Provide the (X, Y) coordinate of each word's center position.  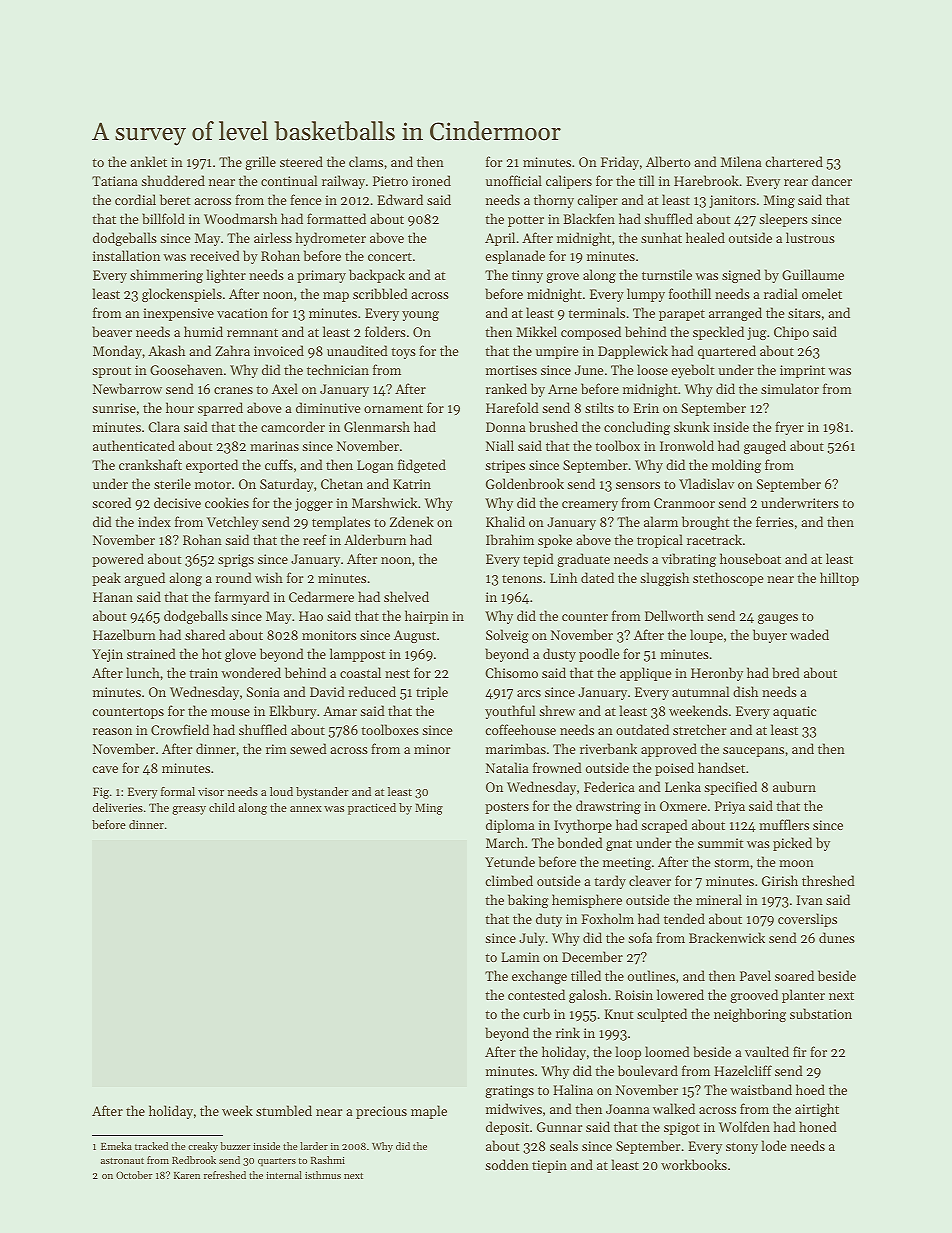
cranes (233, 390)
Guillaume (813, 274)
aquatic (794, 712)
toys (403, 353)
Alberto (668, 161)
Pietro (390, 181)
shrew (557, 710)
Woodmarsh (240, 218)
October (134, 1175)
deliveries (118, 807)
